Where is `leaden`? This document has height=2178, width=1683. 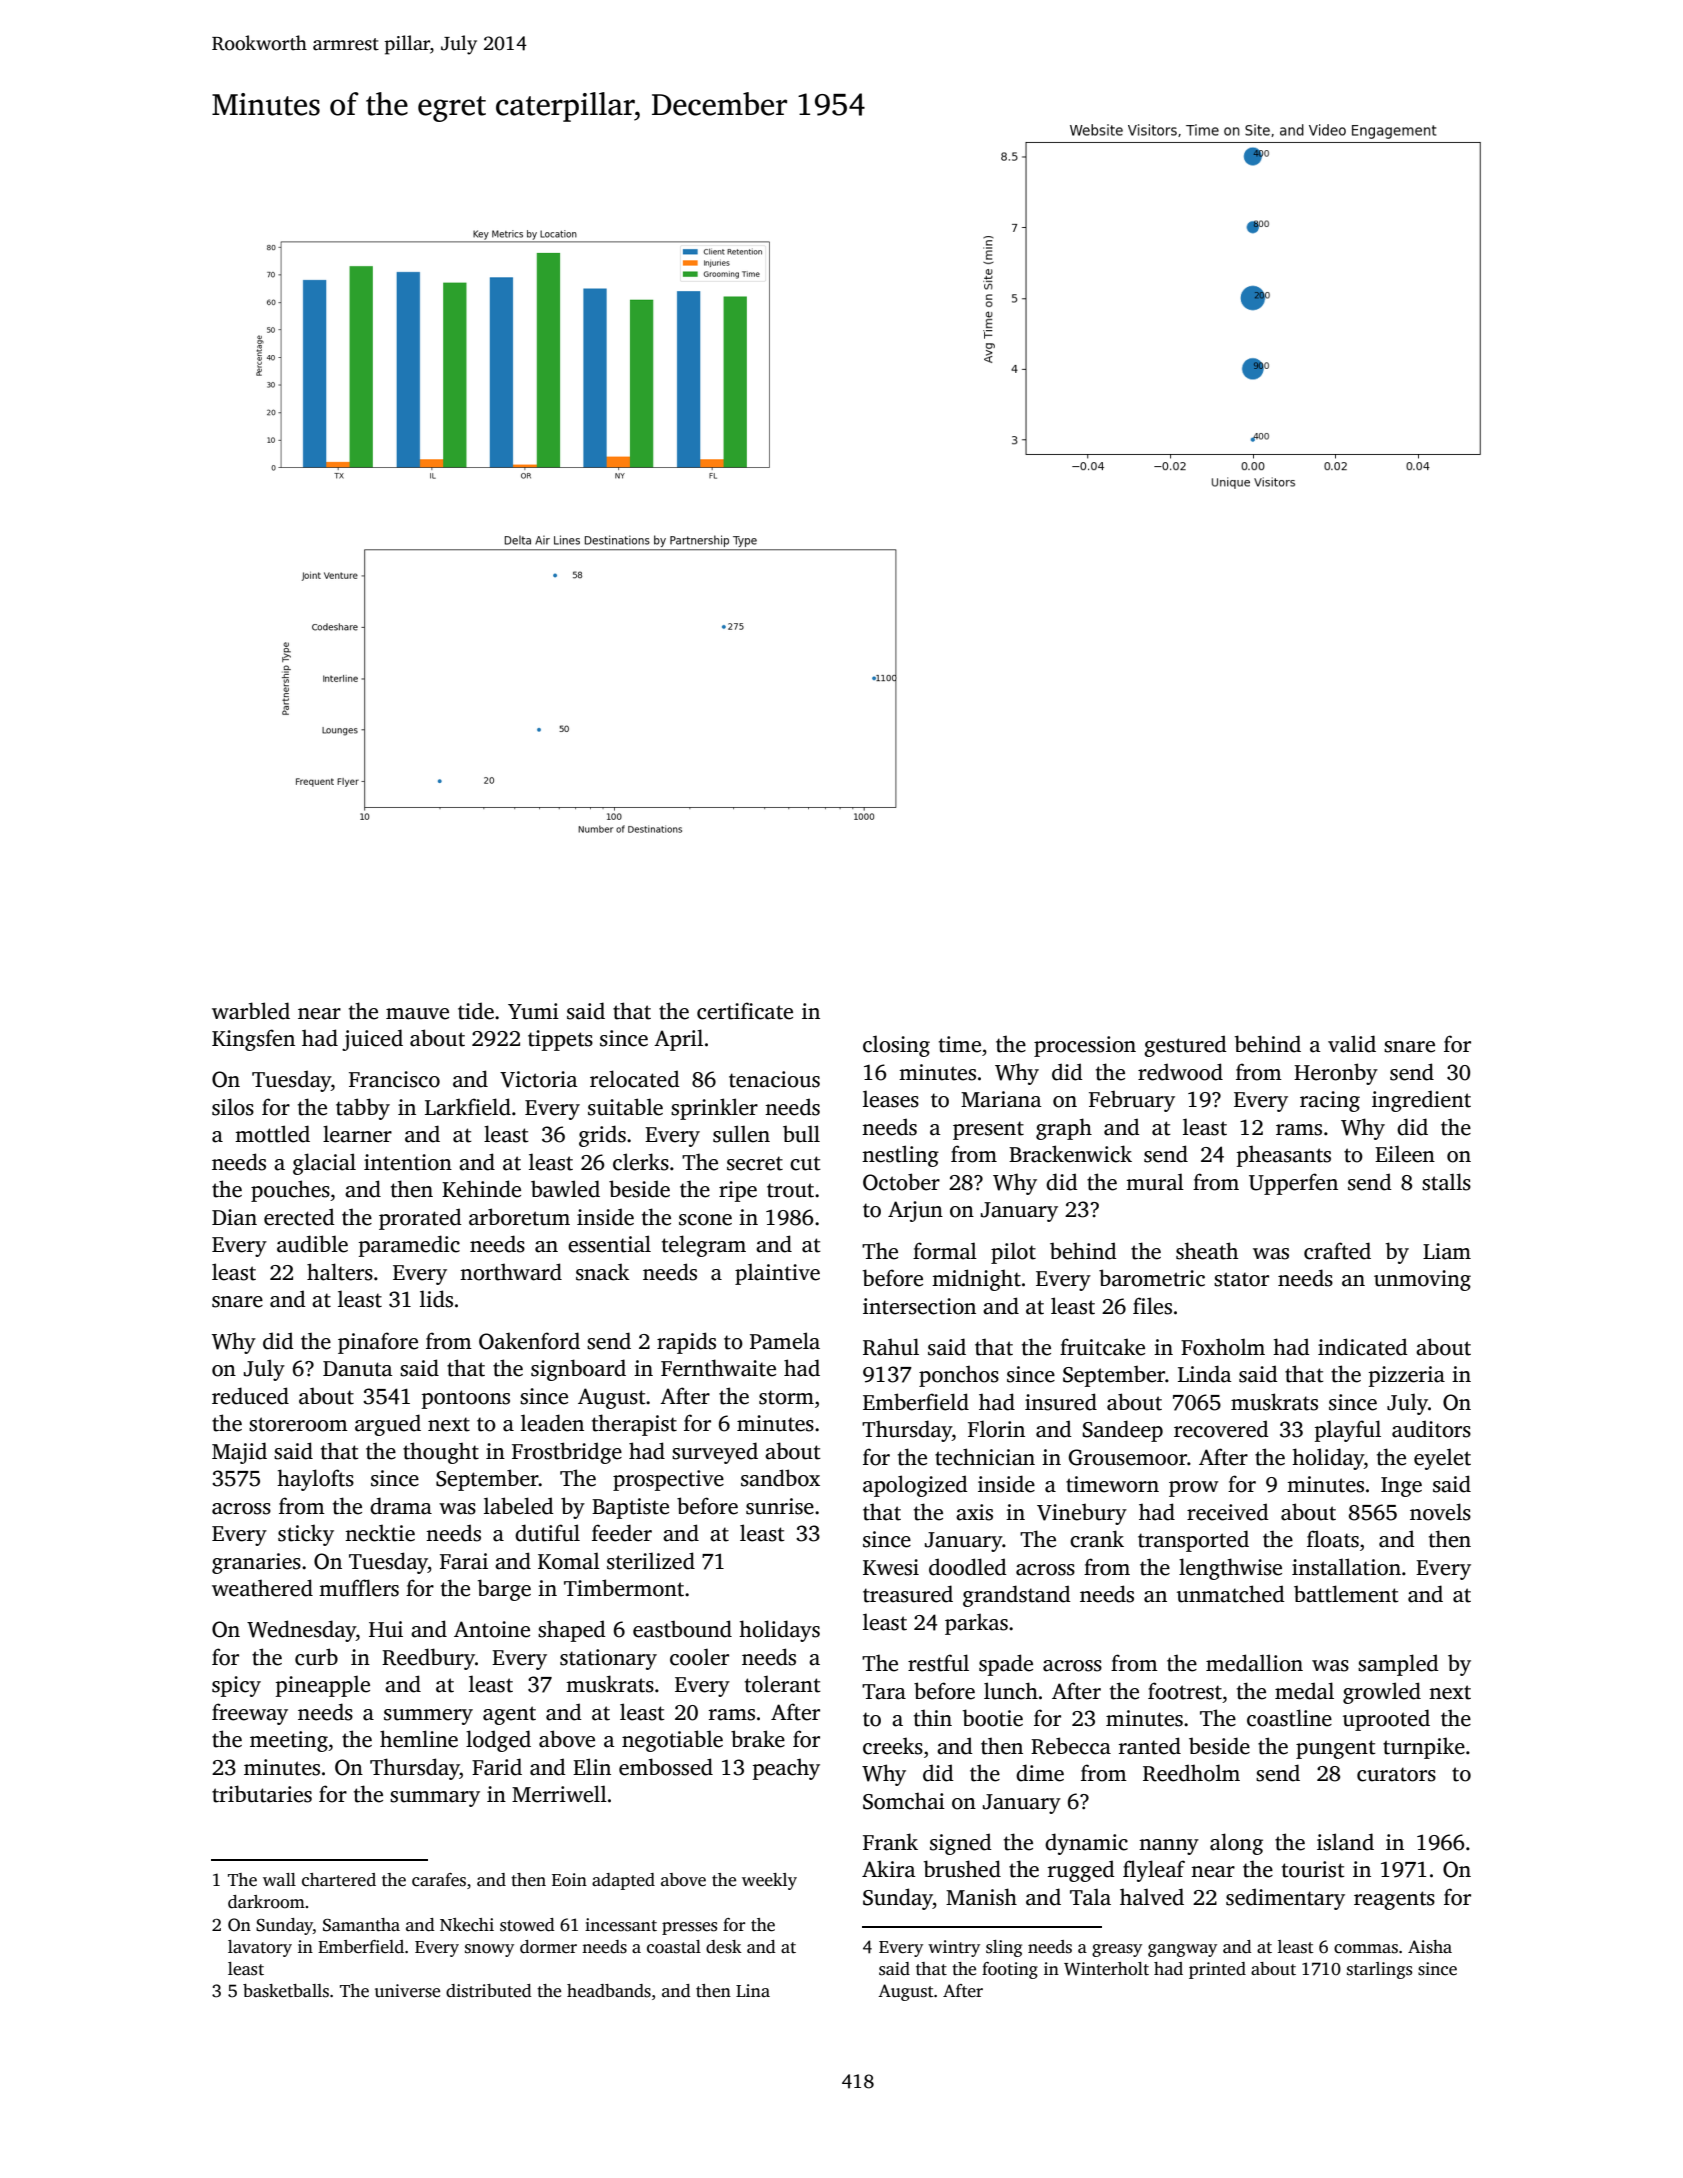
leaden is located at coordinates (552, 1423).
